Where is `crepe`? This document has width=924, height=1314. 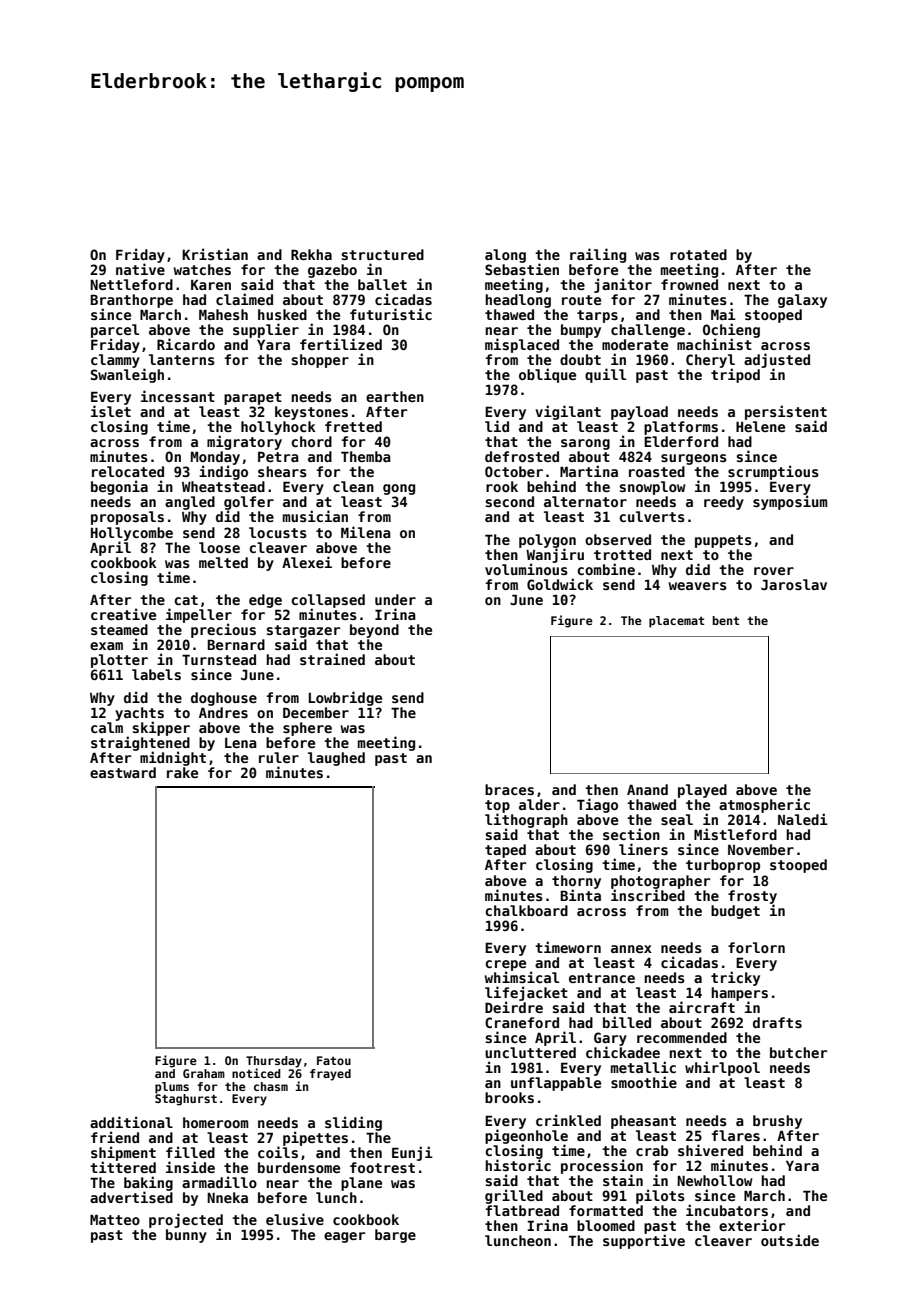 crepe is located at coordinates (505, 965).
